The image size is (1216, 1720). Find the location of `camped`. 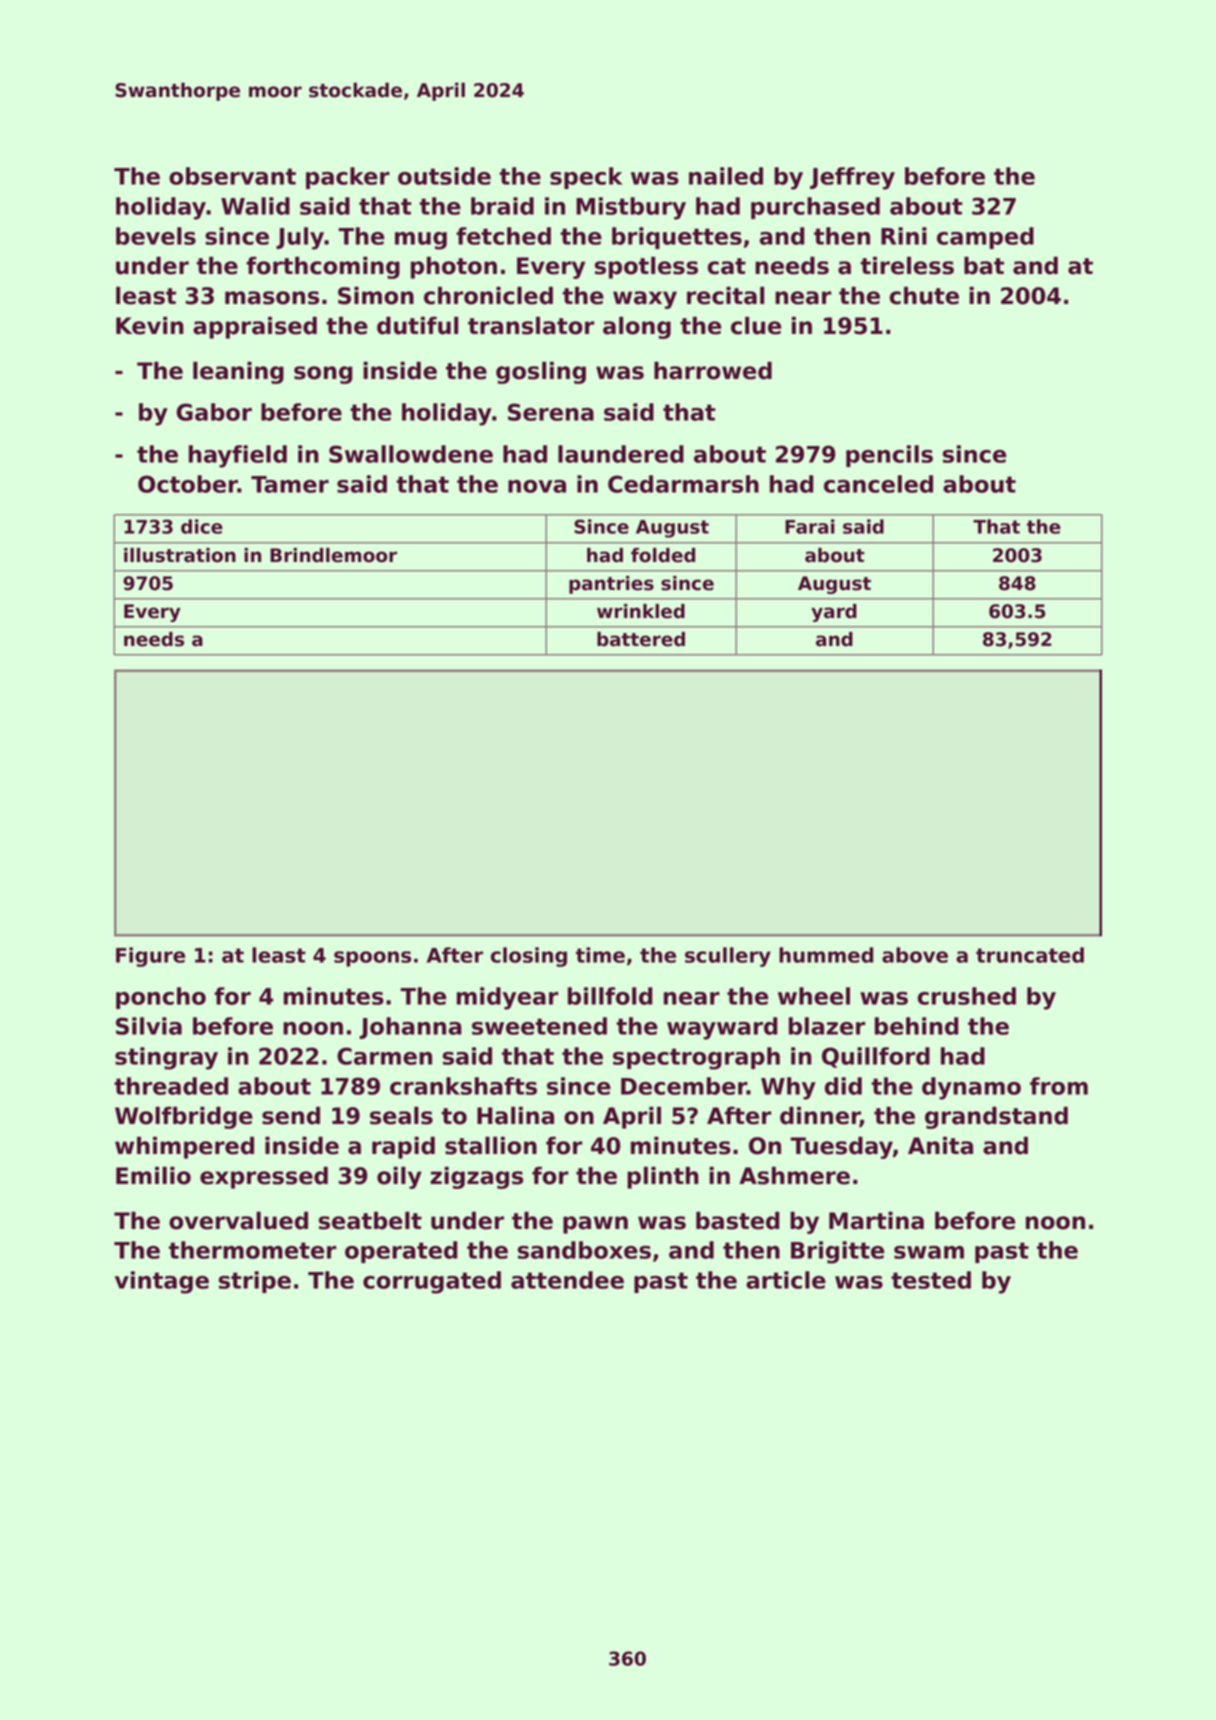

camped is located at coordinates (985, 238).
